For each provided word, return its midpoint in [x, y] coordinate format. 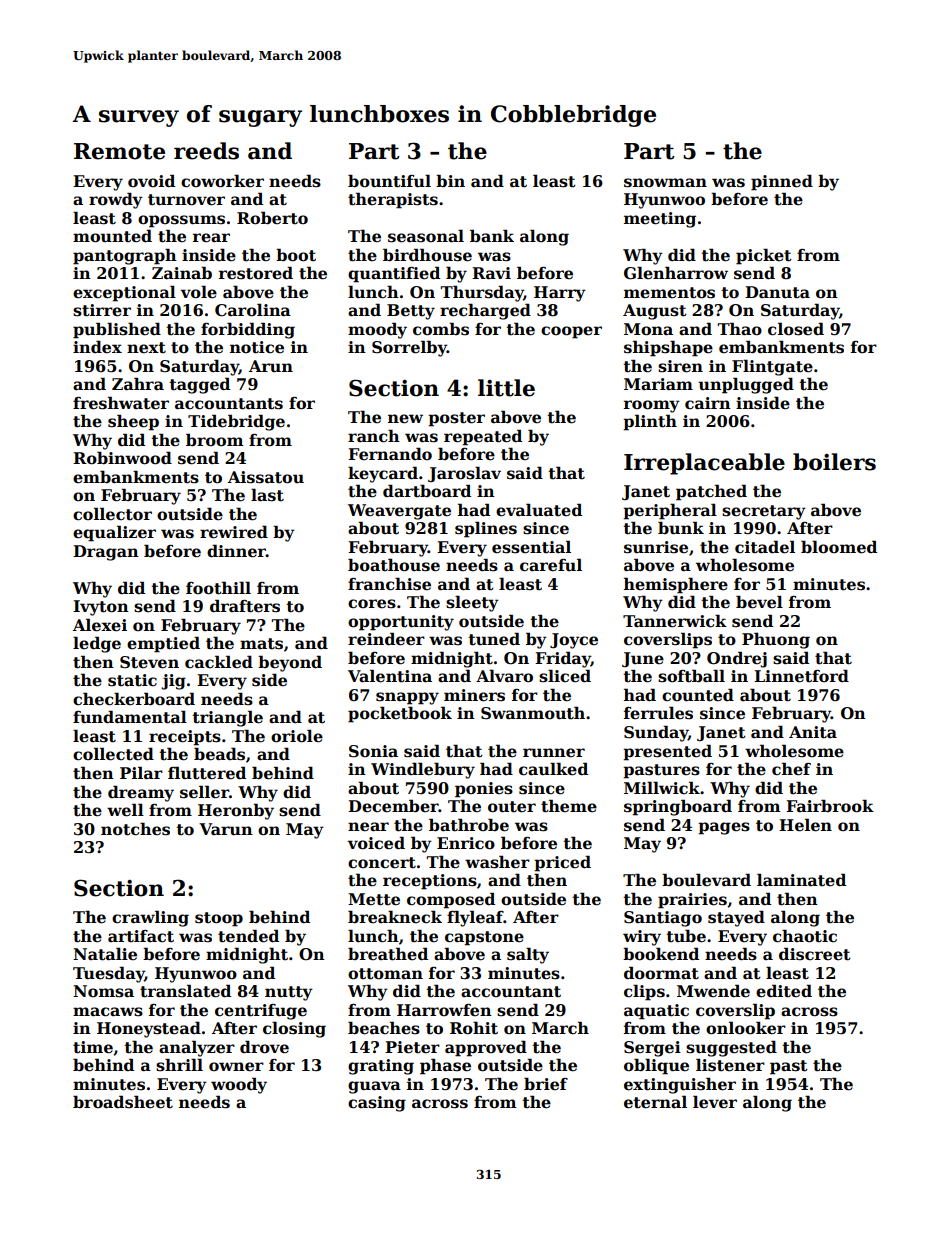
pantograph [125, 256]
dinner [236, 551]
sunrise [656, 547]
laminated [801, 880]
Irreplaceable [704, 464]
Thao [739, 329]
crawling [150, 918]
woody [239, 1085]
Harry [560, 294]
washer [497, 862]
